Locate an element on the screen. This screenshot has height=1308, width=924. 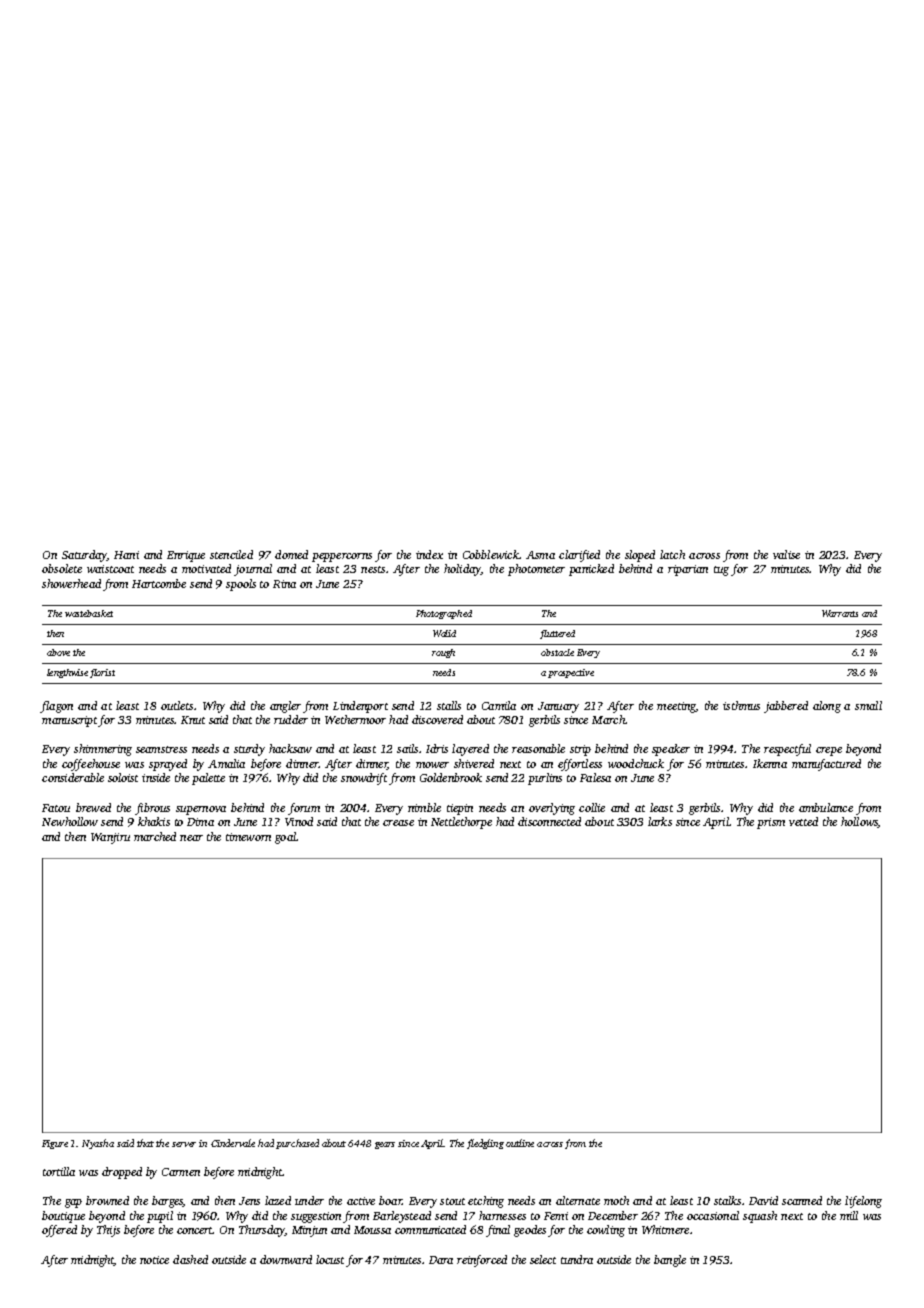
Figure is located at coordinates (55, 1144).
